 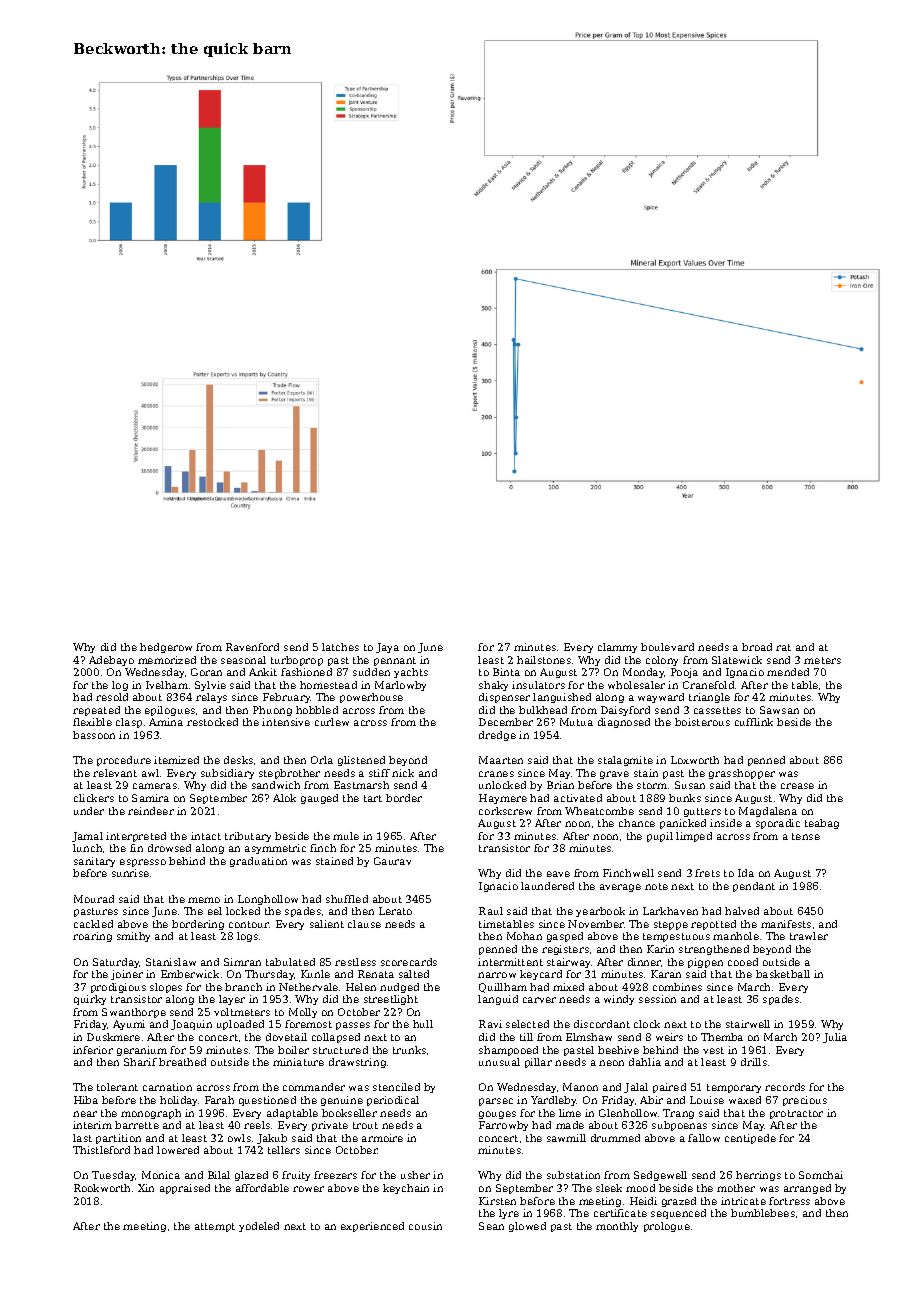 What do you see at coordinates (102, 1188) in the screenshot?
I see `Rookworth` at bounding box center [102, 1188].
